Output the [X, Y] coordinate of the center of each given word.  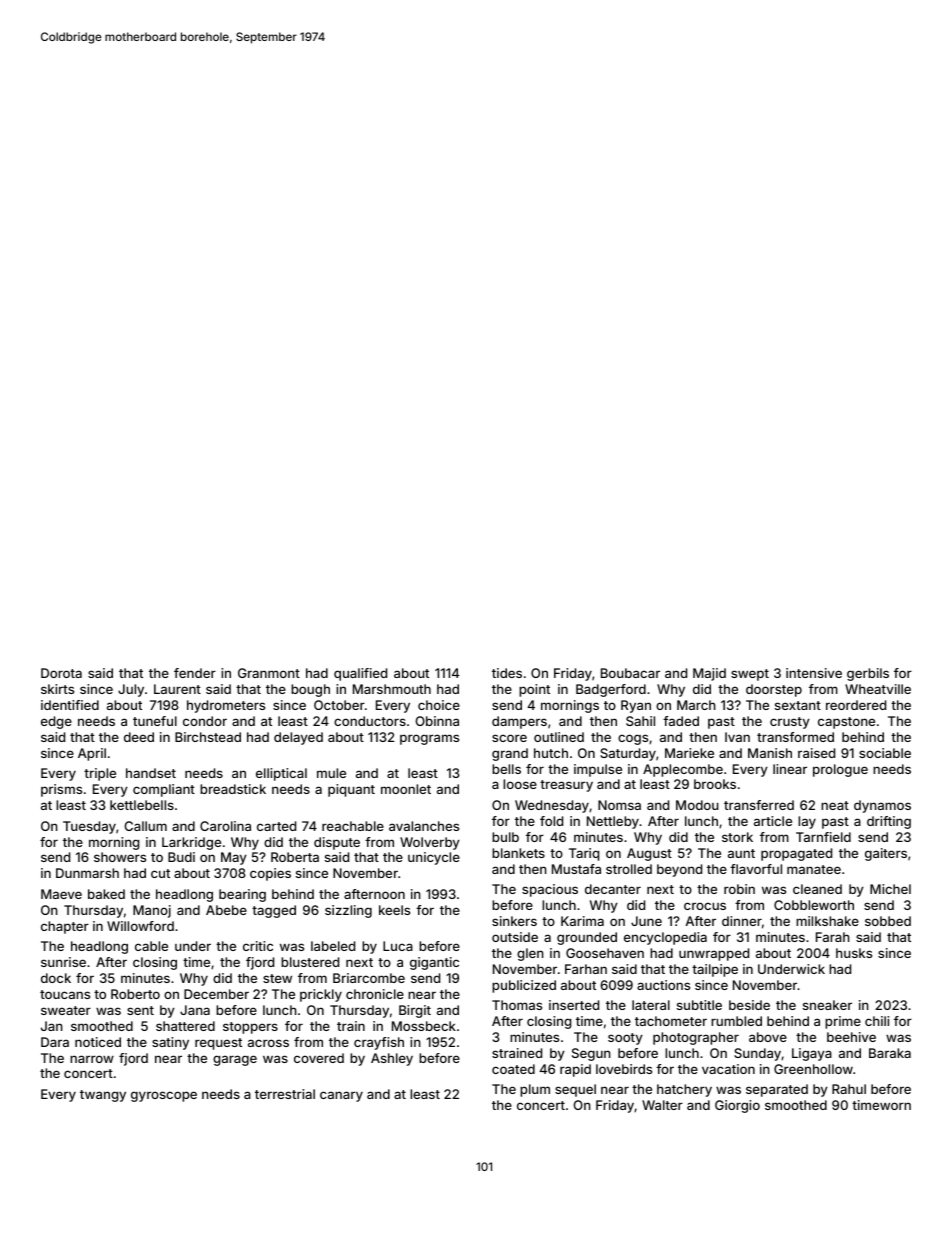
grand [510, 754]
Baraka [890, 1053]
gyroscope [164, 1096]
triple [100, 774]
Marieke [689, 753]
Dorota [61, 673]
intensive [814, 673]
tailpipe [715, 970]
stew [277, 978]
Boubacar [630, 673]
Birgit [415, 1011]
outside [515, 937]
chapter [65, 927]
